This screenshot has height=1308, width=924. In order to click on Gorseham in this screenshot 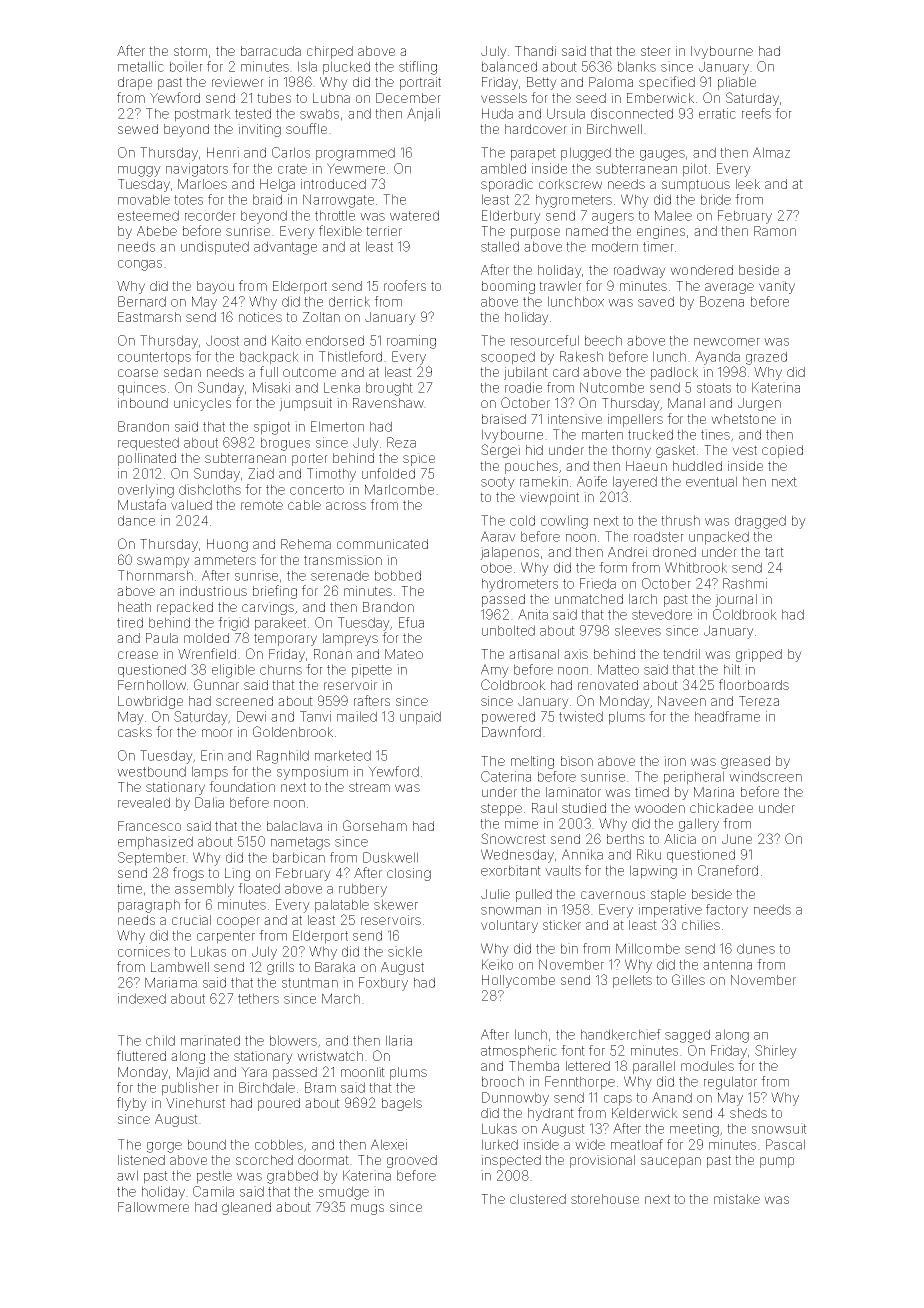, I will do `click(375, 825)`.
